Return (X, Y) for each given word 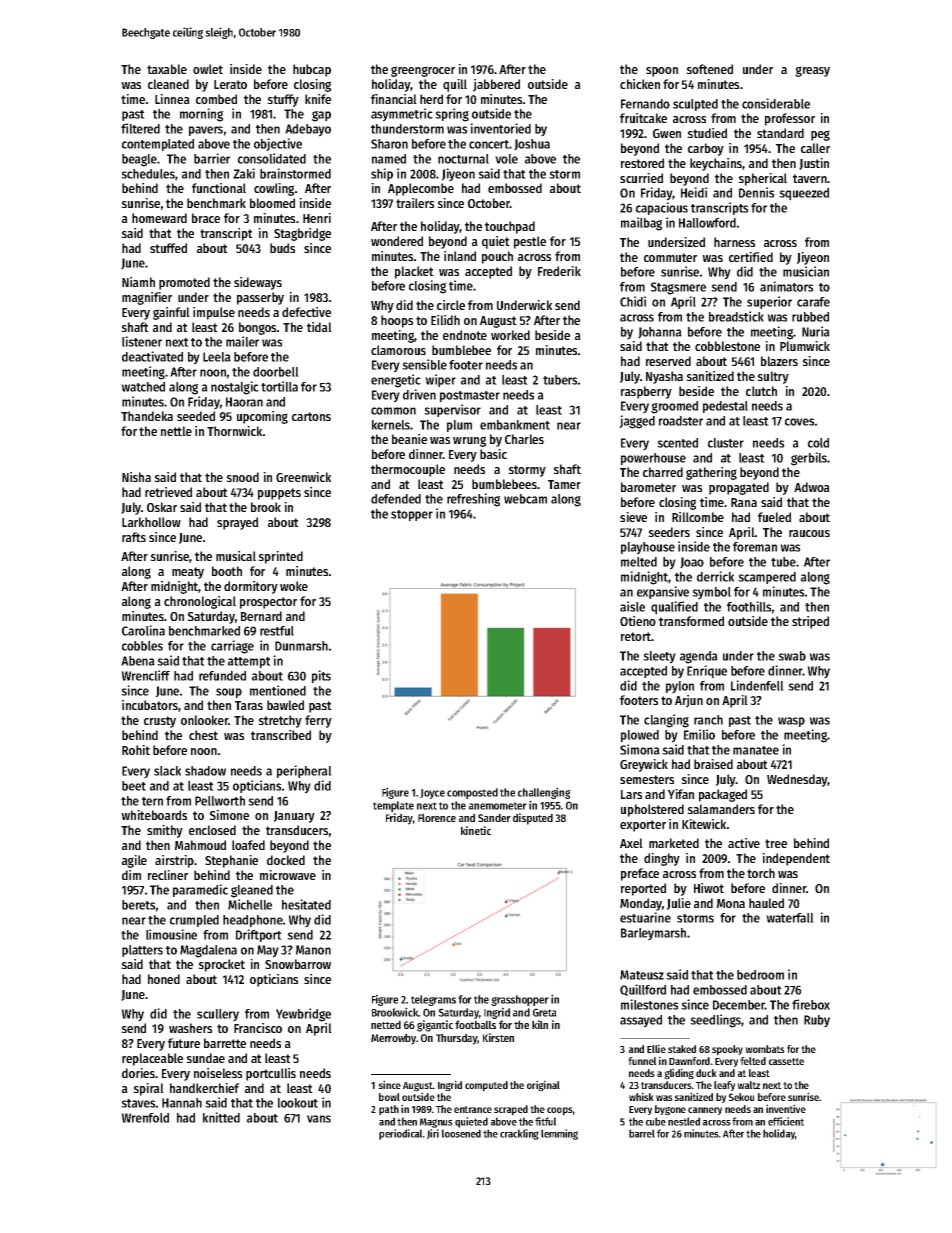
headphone (253, 921)
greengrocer (423, 71)
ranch (708, 720)
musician (806, 271)
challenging (544, 793)
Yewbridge (303, 1015)
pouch (497, 257)
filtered (140, 128)
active (744, 843)
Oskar (162, 507)
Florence (437, 817)
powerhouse (653, 459)
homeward (159, 218)
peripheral (304, 771)
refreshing (473, 500)
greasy (812, 71)
